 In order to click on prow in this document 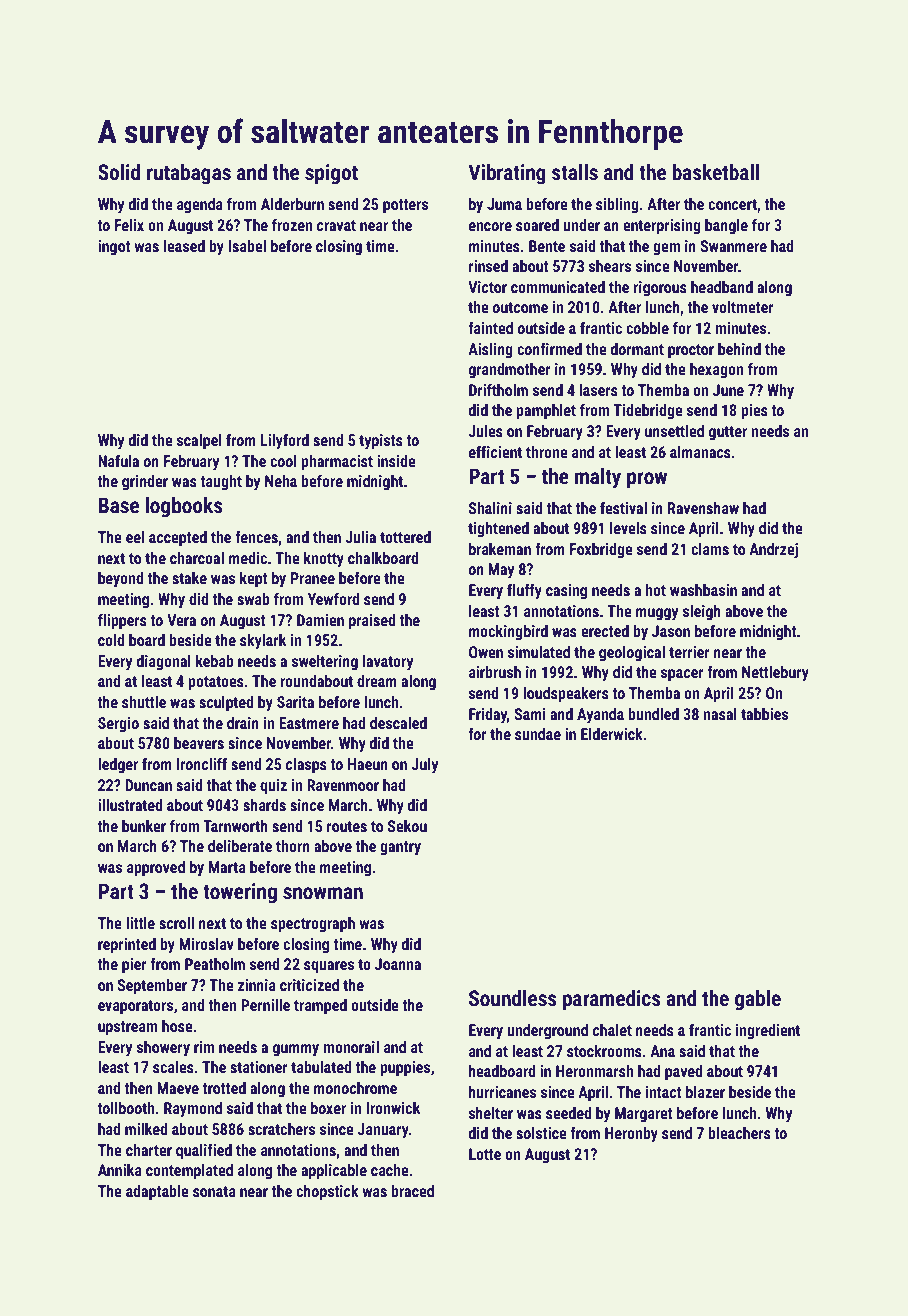, I will do `click(647, 480)`.
